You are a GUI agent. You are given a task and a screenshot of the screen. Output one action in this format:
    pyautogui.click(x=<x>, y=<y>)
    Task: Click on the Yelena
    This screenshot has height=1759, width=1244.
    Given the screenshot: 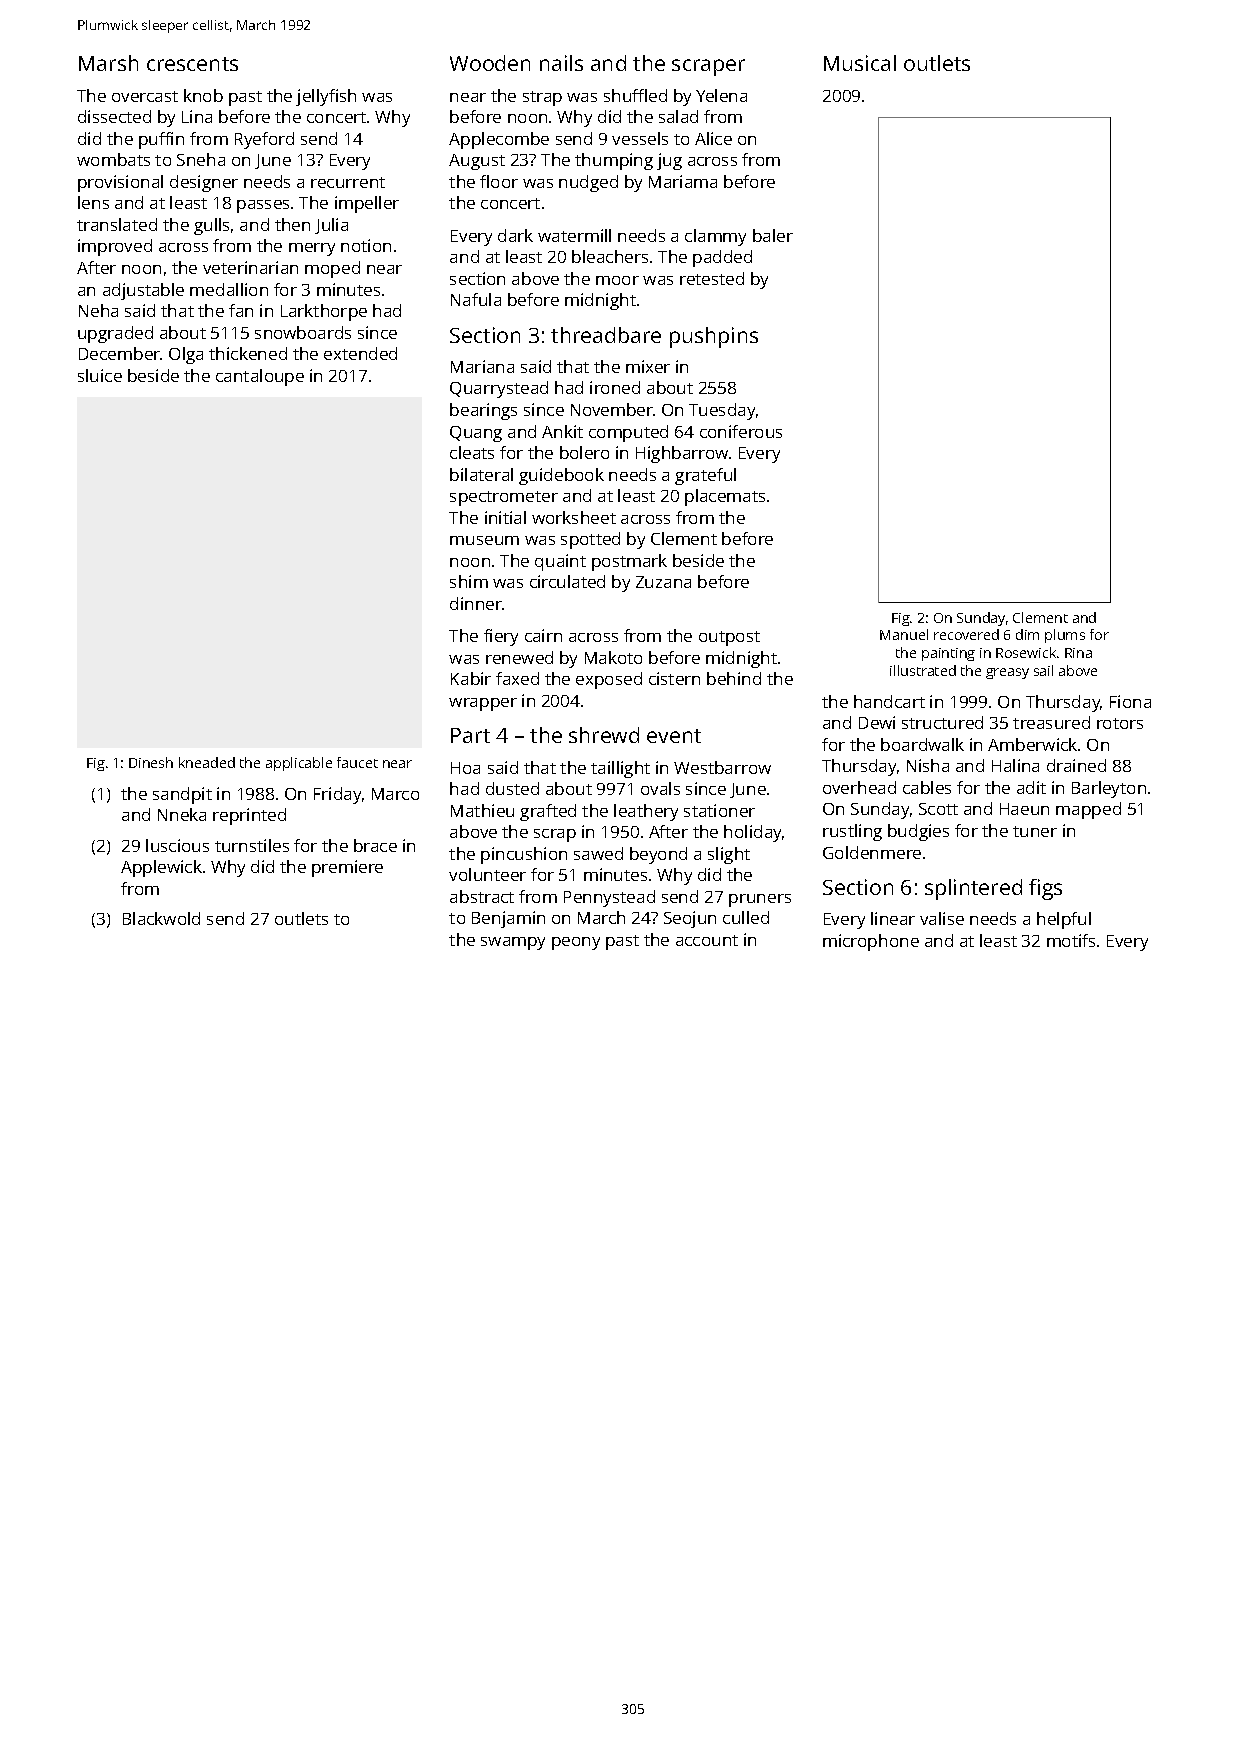 What is the action you would take?
    pyautogui.click(x=721, y=95)
